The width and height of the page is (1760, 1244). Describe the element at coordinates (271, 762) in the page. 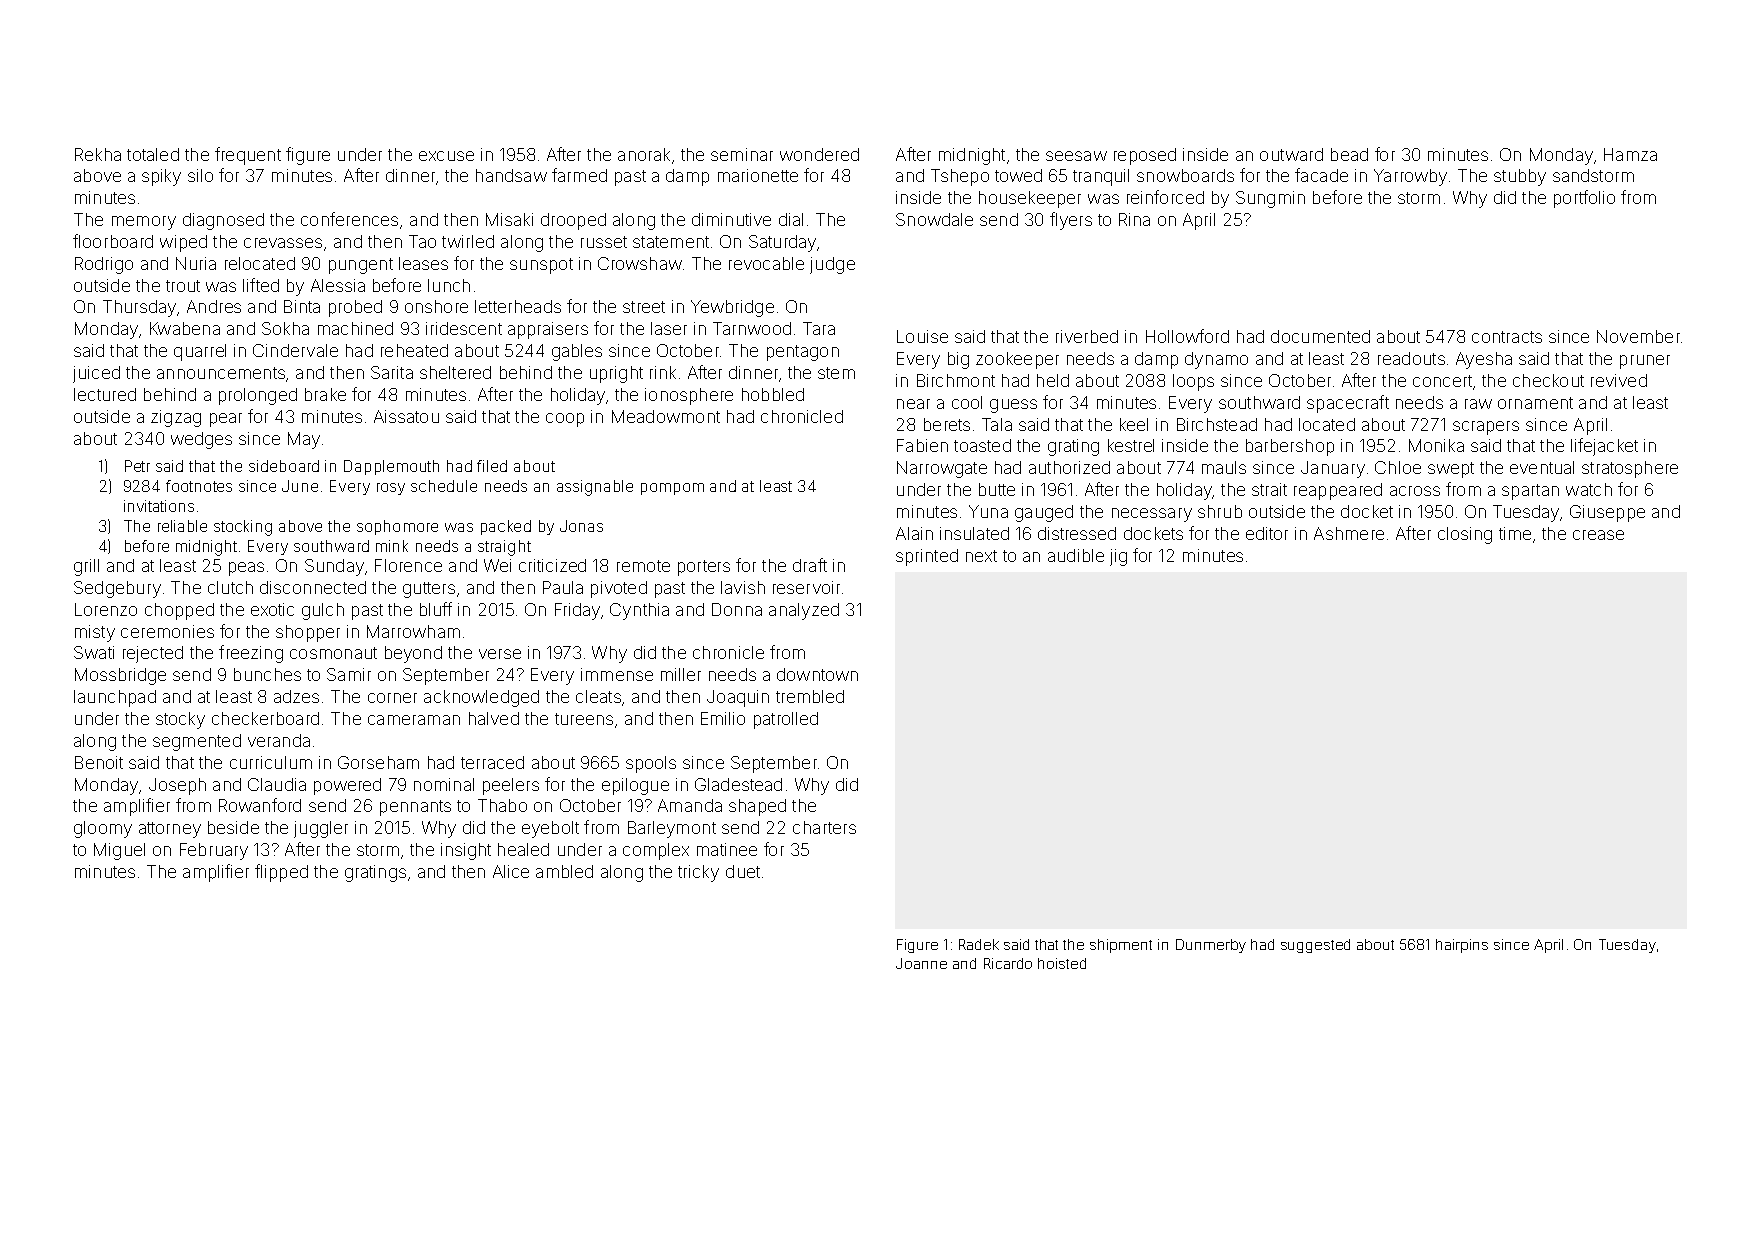

I see `curriculum` at that location.
